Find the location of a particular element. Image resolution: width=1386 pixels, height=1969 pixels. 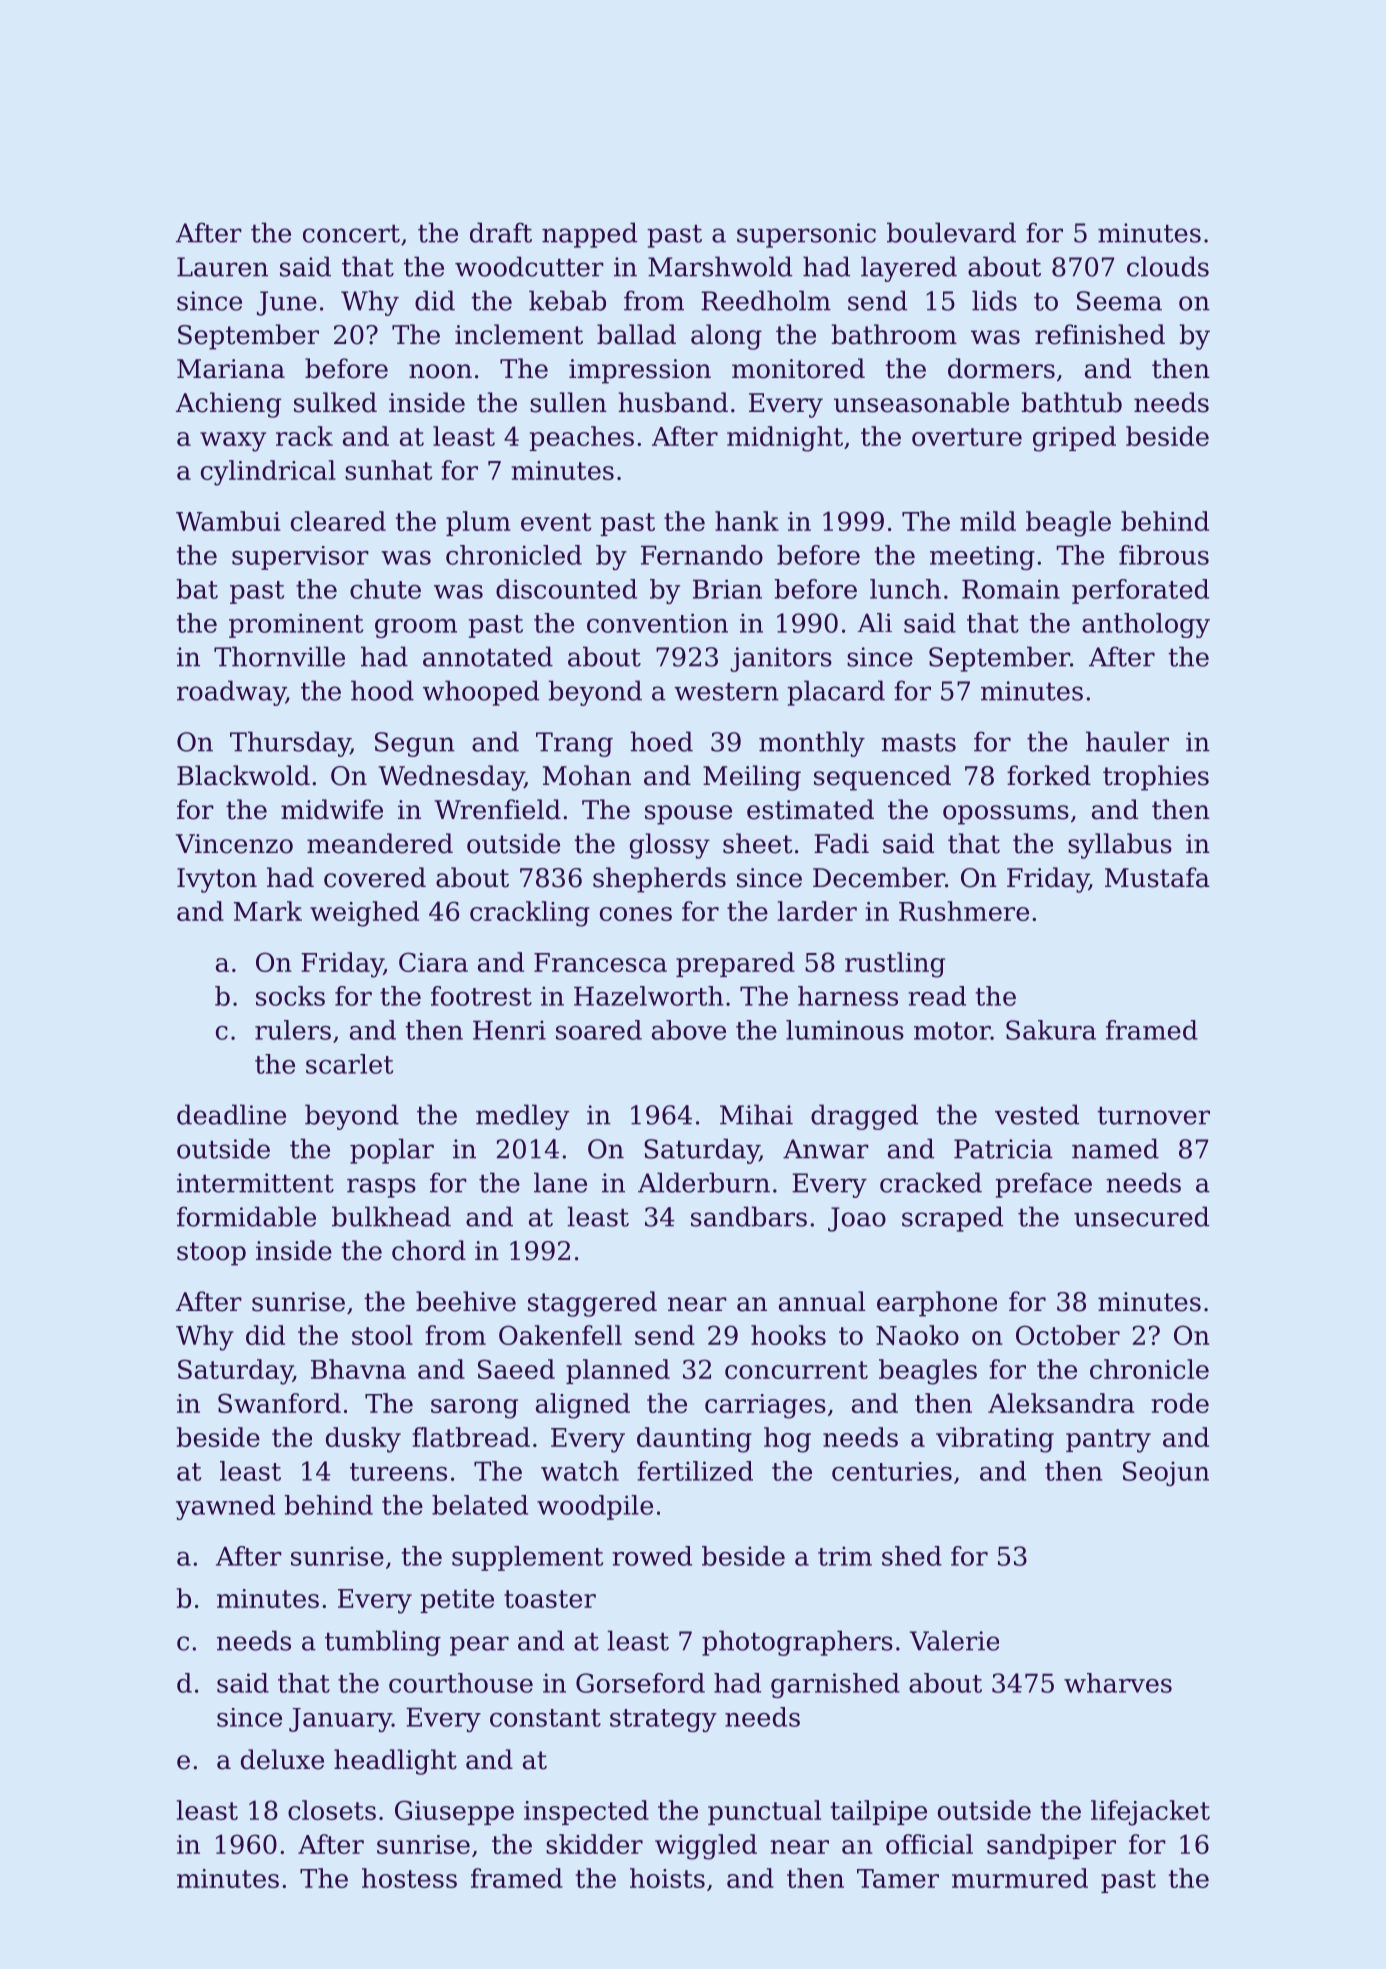

stoop is located at coordinates (211, 1254).
